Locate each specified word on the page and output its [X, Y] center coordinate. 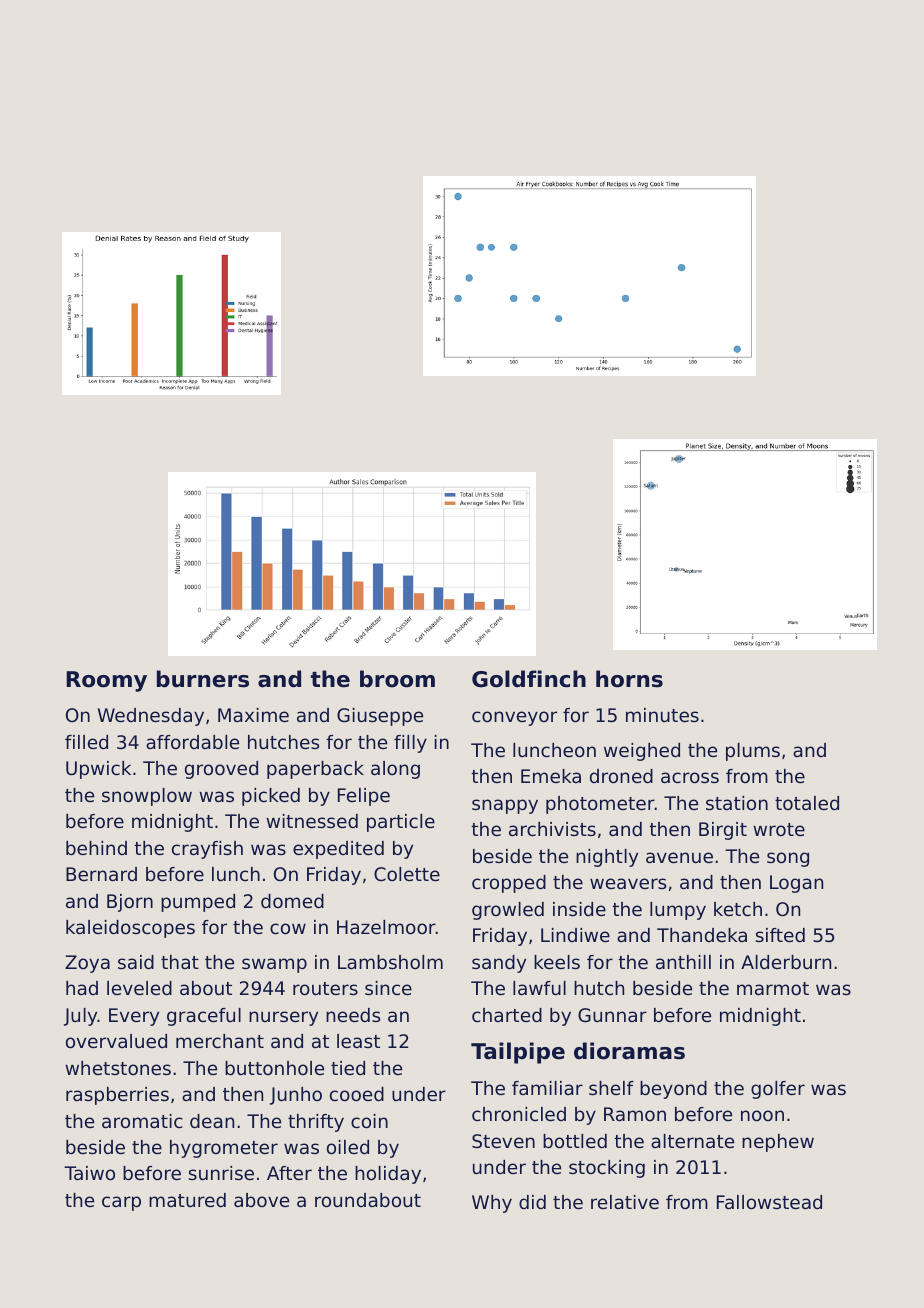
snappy [505, 806]
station [737, 803]
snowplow [147, 797]
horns [629, 679]
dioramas [629, 1051]
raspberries [117, 1096]
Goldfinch [529, 679]
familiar [547, 1088]
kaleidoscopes [130, 929]
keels [557, 962]
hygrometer [224, 1149]
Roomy [106, 681]
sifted [780, 935]
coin [369, 1121]
